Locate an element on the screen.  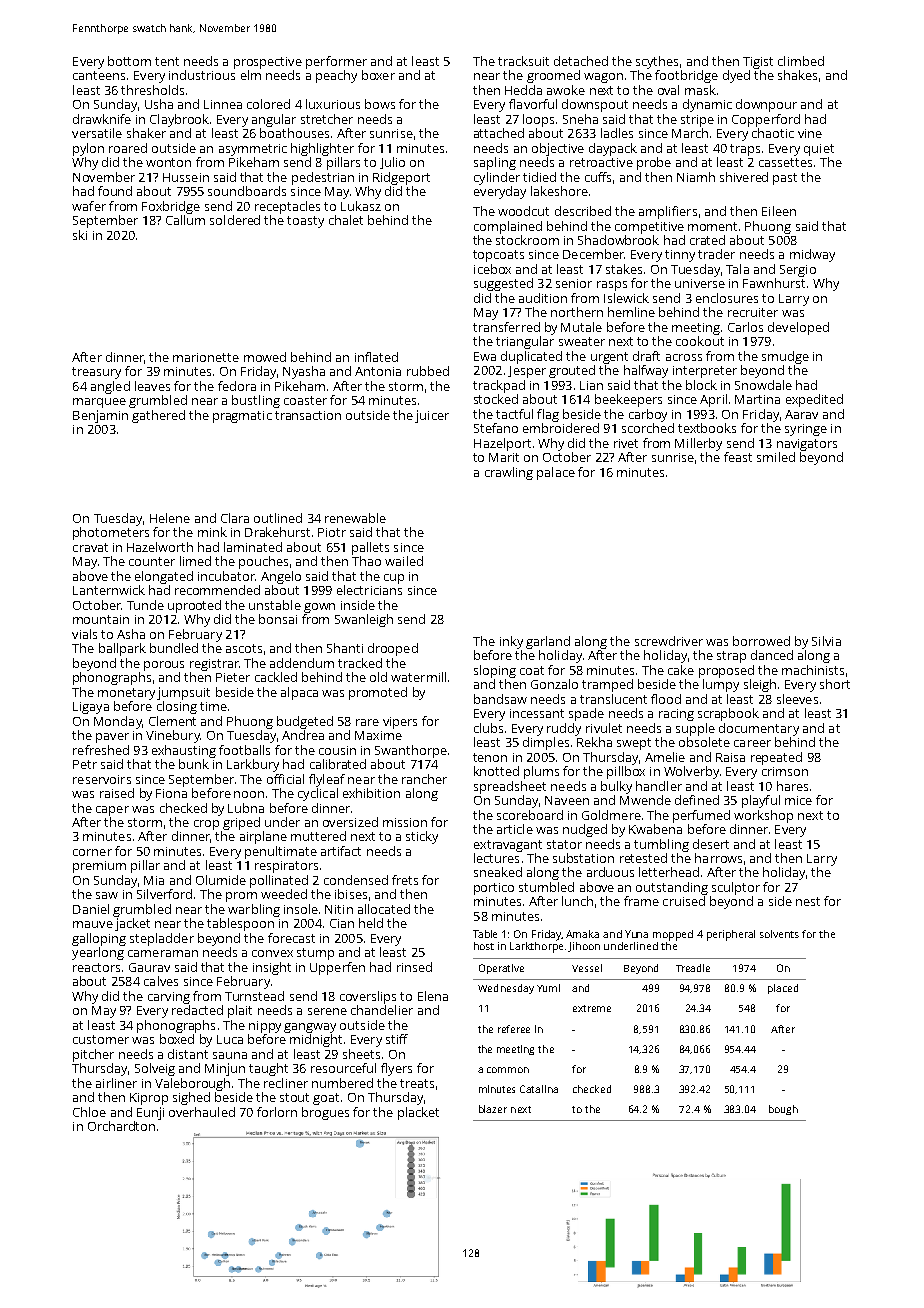
performer is located at coordinates (336, 62).
